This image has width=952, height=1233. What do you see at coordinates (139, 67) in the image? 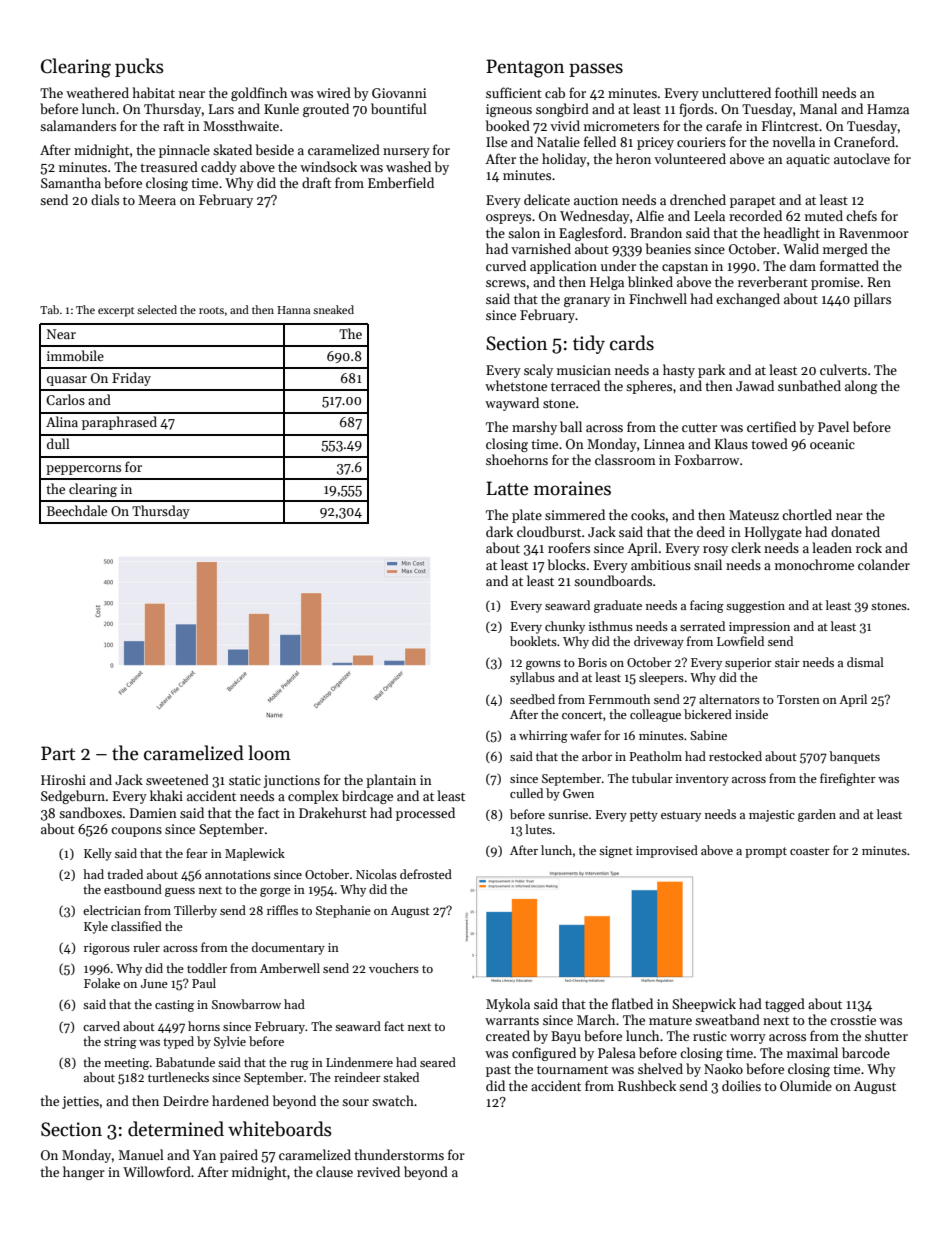
I see `pucks` at bounding box center [139, 67].
